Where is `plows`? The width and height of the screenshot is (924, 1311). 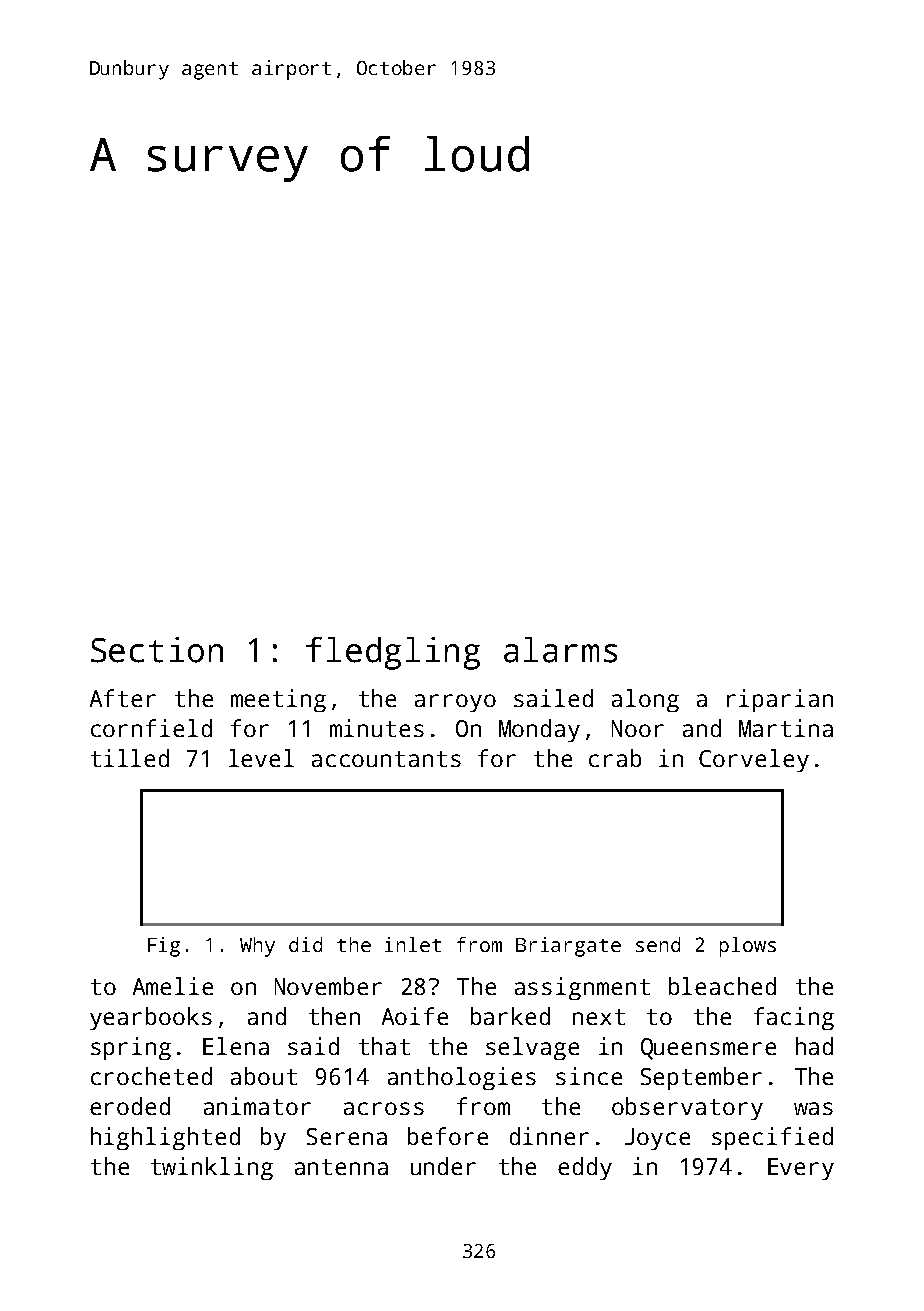 plows is located at coordinates (748, 947).
